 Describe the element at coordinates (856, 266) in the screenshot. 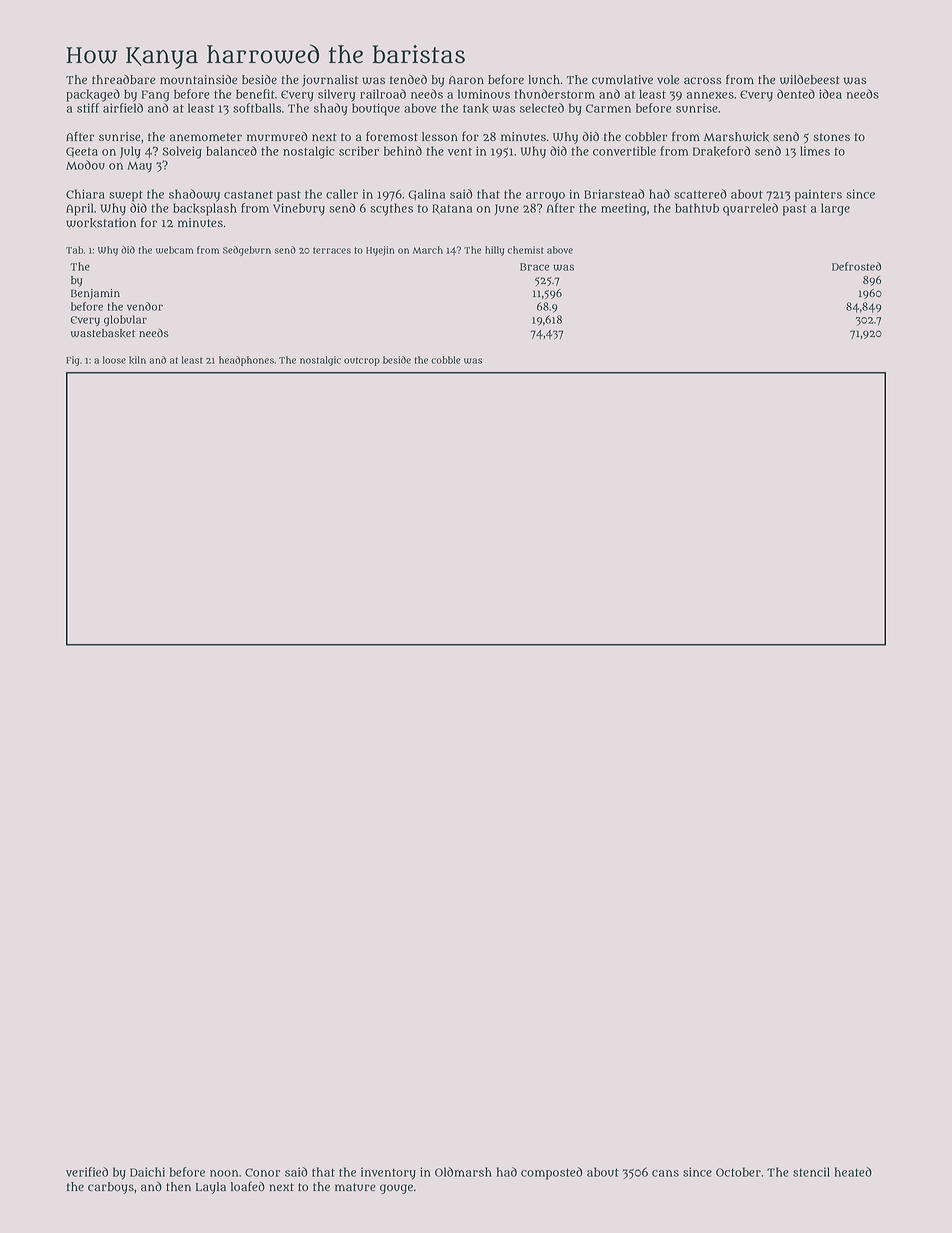

I see `Defrosted` at that location.
